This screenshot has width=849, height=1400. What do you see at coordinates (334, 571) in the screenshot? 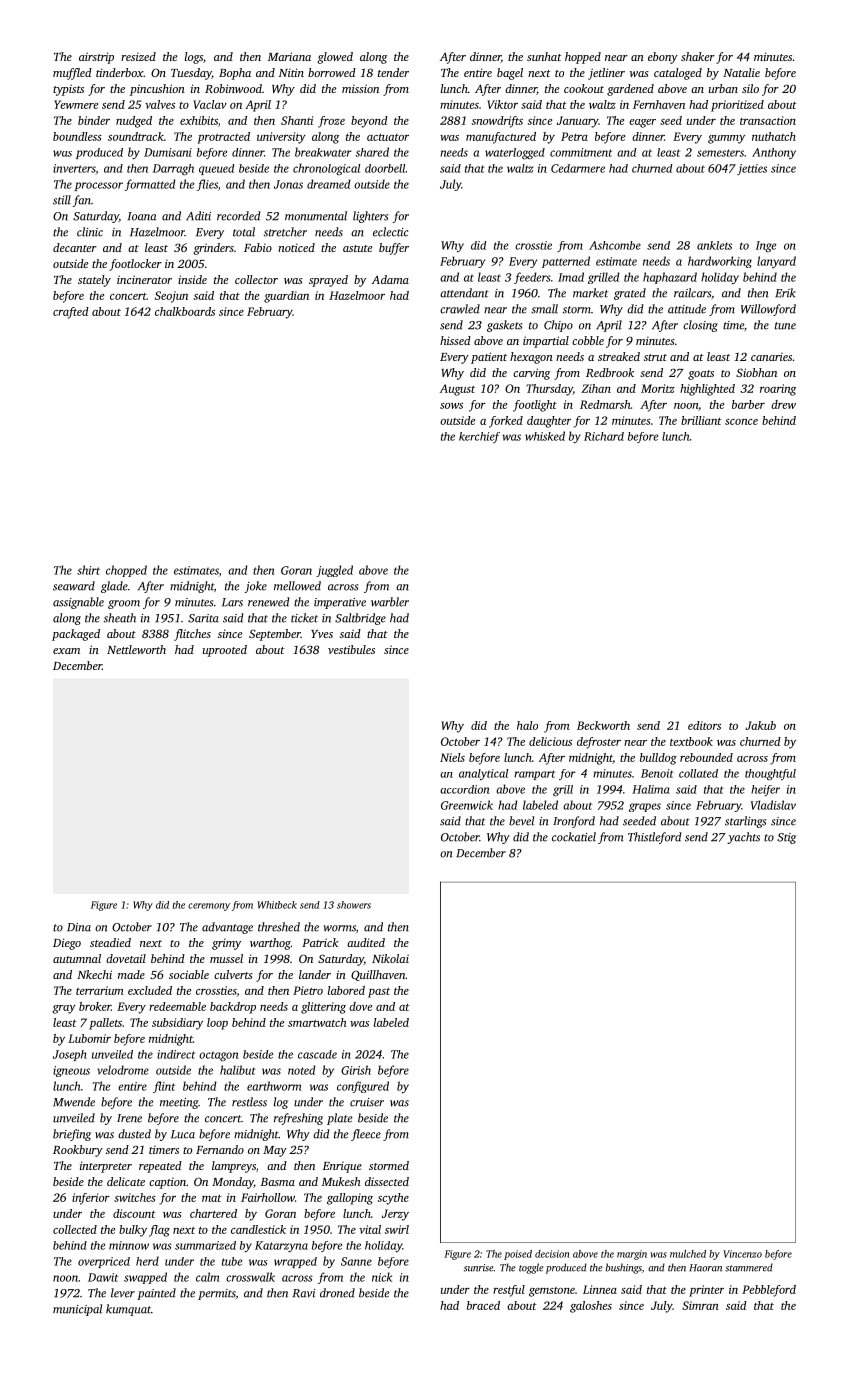
I see `juggled` at bounding box center [334, 571].
